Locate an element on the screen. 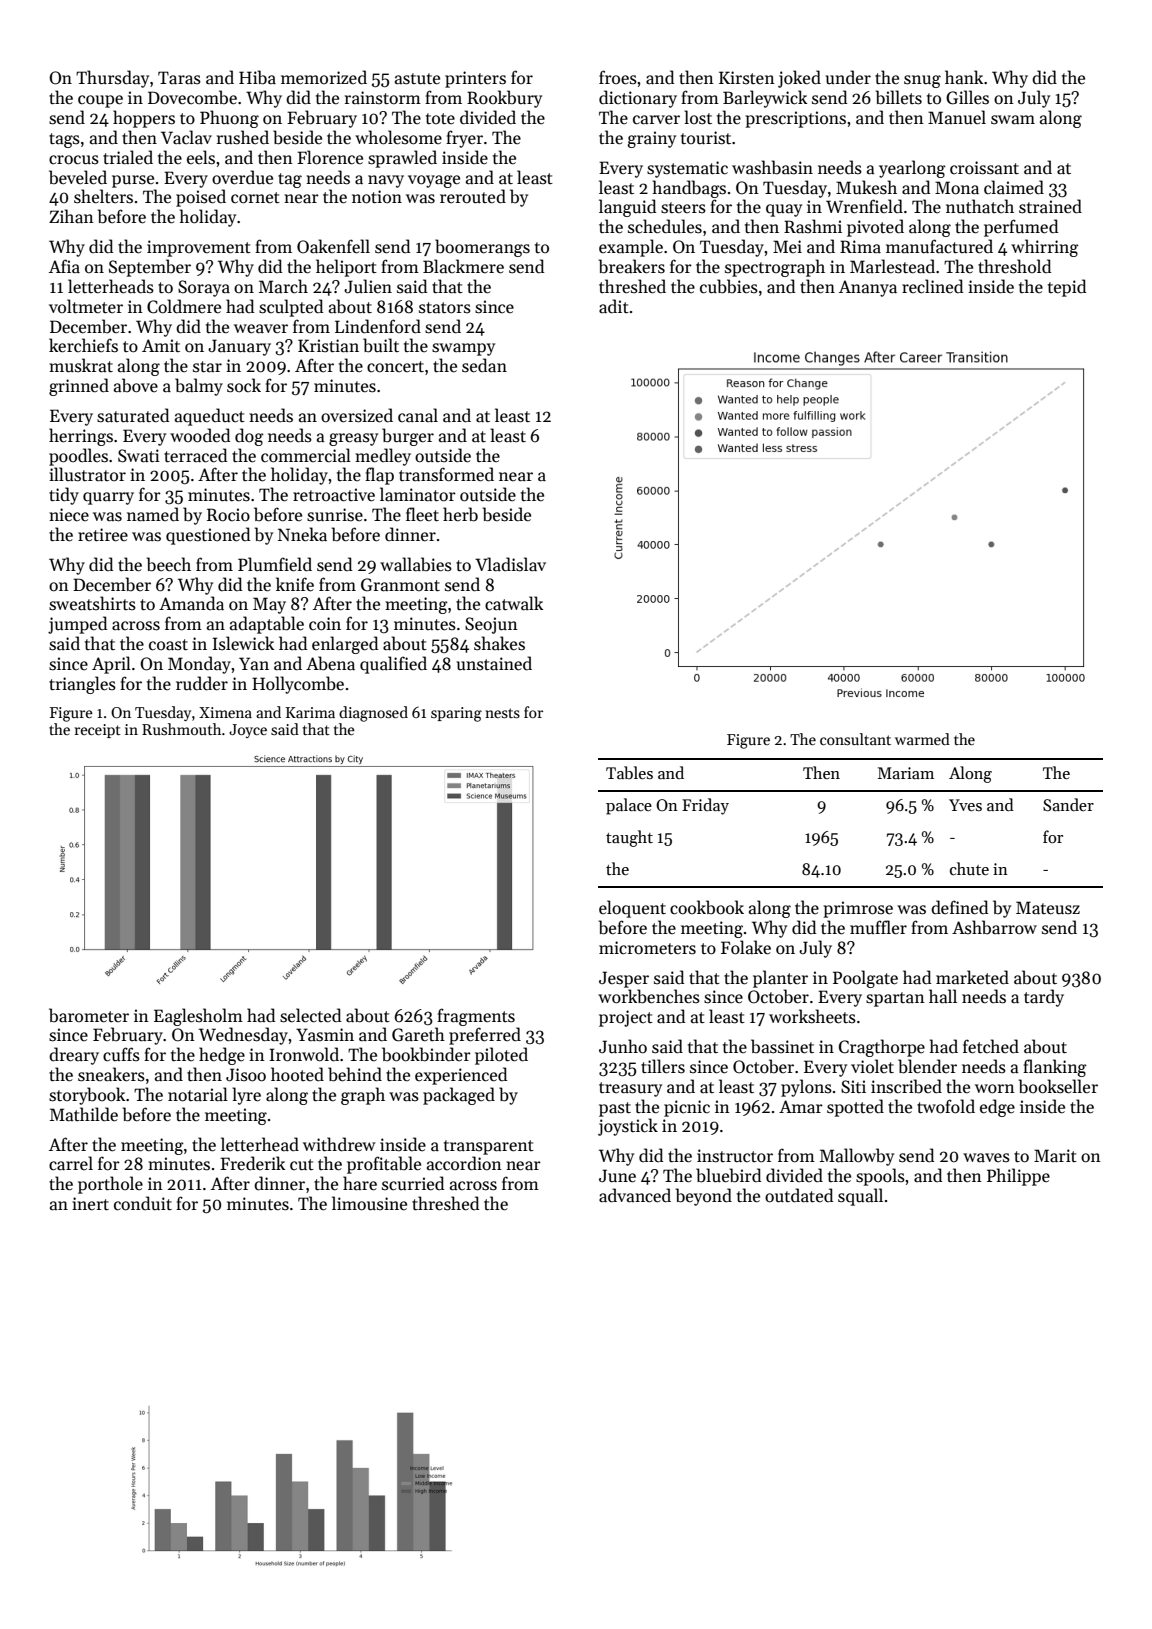 The width and height of the screenshot is (1152, 1629). advanced is located at coordinates (635, 1195).
